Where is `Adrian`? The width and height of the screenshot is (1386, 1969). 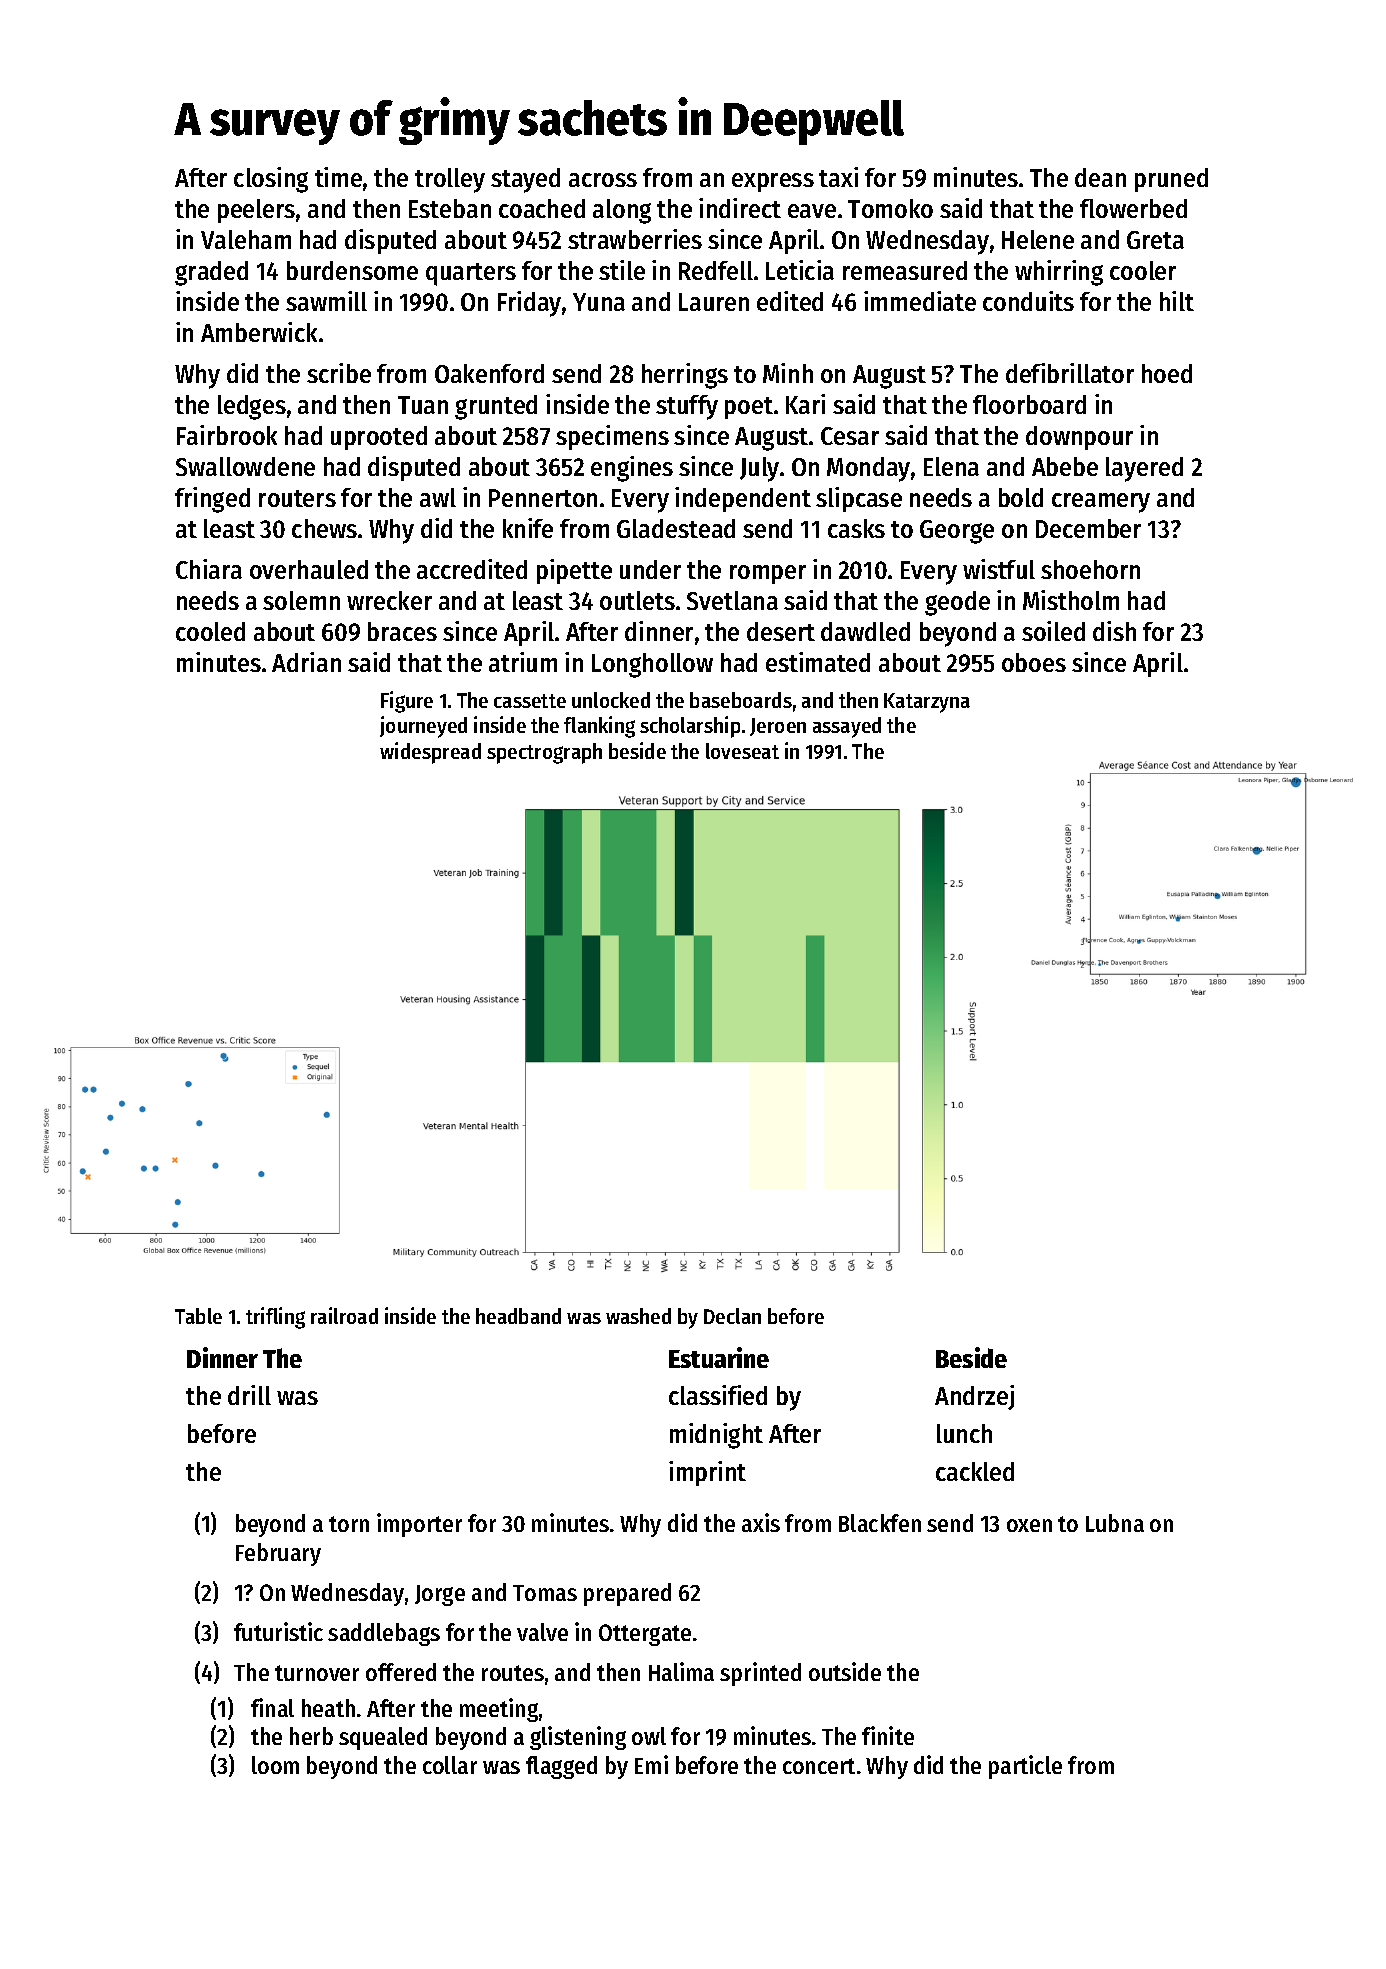 Adrian is located at coordinates (306, 662).
